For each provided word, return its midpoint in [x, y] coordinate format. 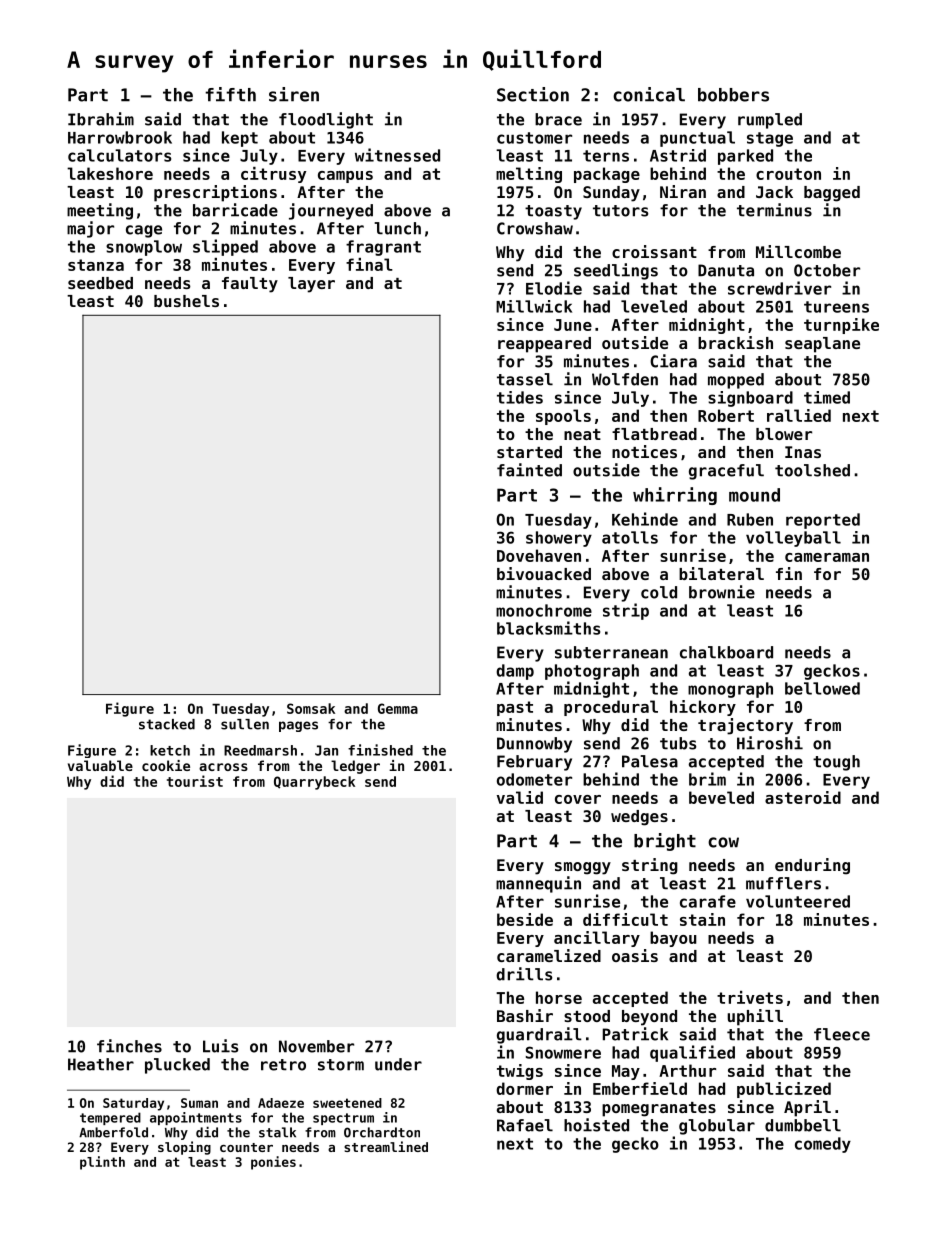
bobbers [733, 95]
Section [533, 94]
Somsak [311, 708]
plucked [177, 1066]
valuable [100, 765]
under [398, 1064]
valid [520, 797]
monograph [730, 690]
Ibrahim [101, 119]
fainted [529, 470]
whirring [675, 496]
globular [717, 1127]
